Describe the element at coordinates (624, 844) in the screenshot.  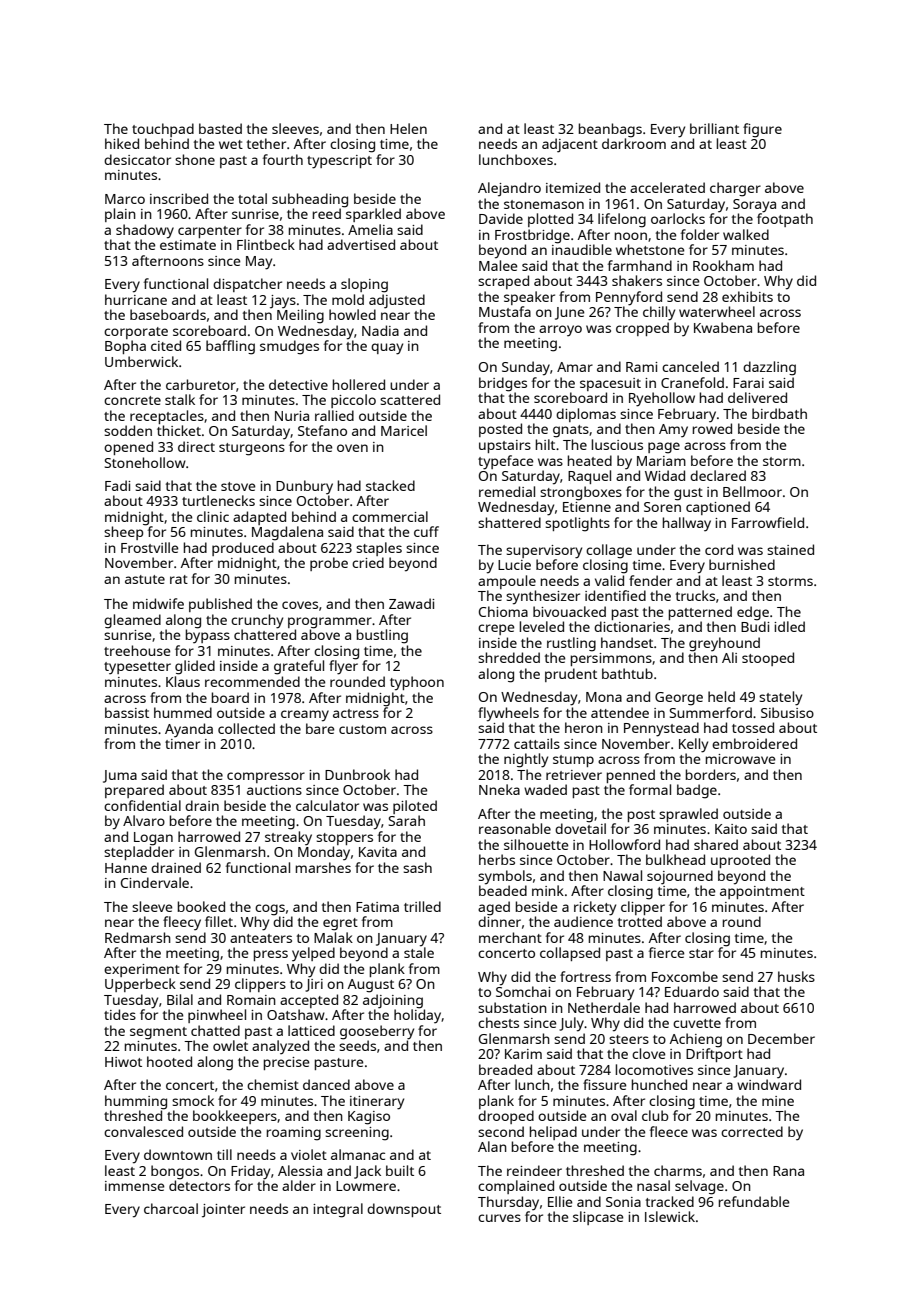
I see `Hollowford` at that location.
